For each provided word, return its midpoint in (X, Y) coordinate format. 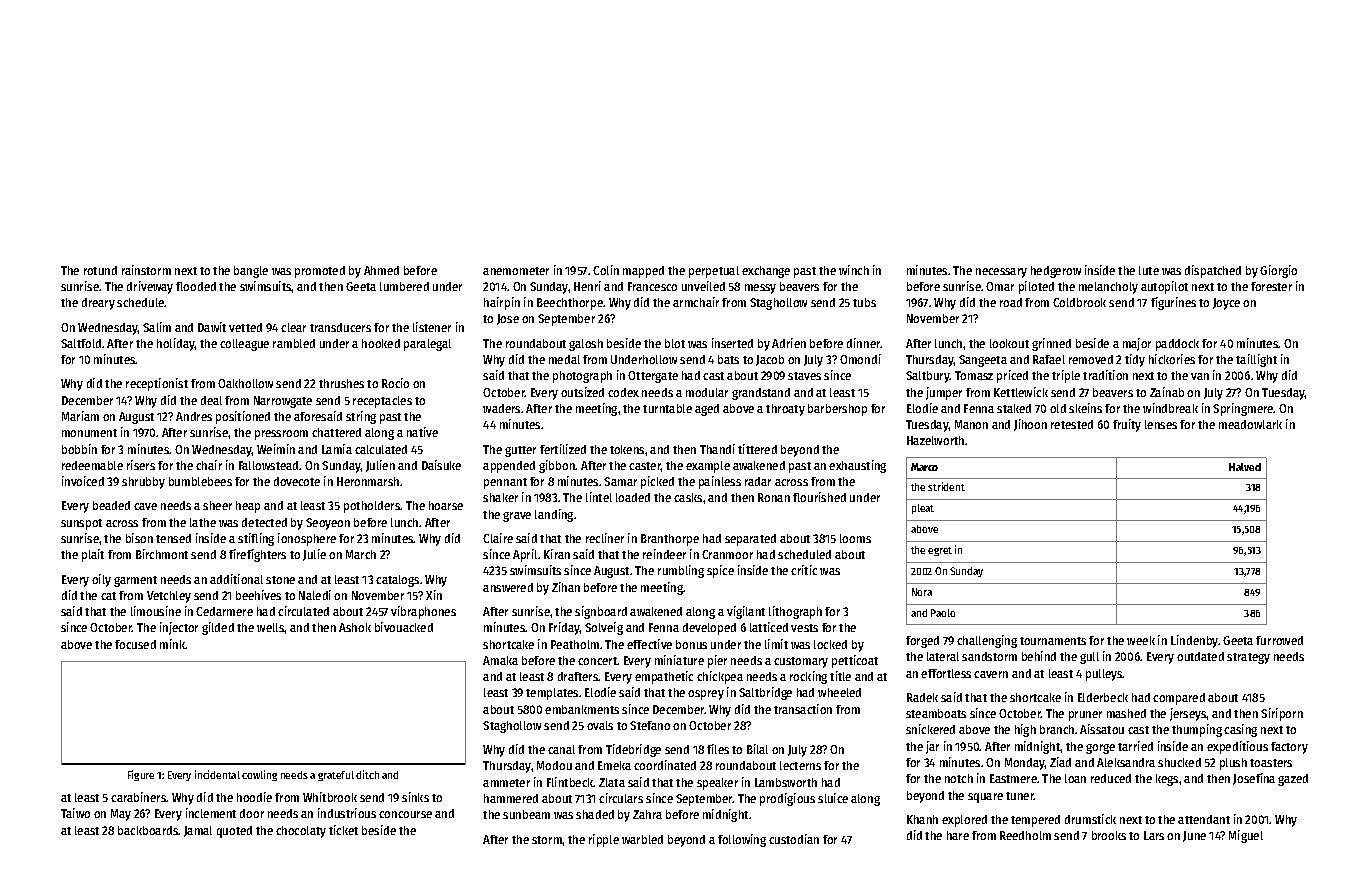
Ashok (355, 627)
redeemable (92, 465)
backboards (148, 830)
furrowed (1279, 640)
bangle (251, 272)
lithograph (795, 612)
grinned (1051, 344)
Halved (1245, 467)
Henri (587, 286)
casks (688, 497)
